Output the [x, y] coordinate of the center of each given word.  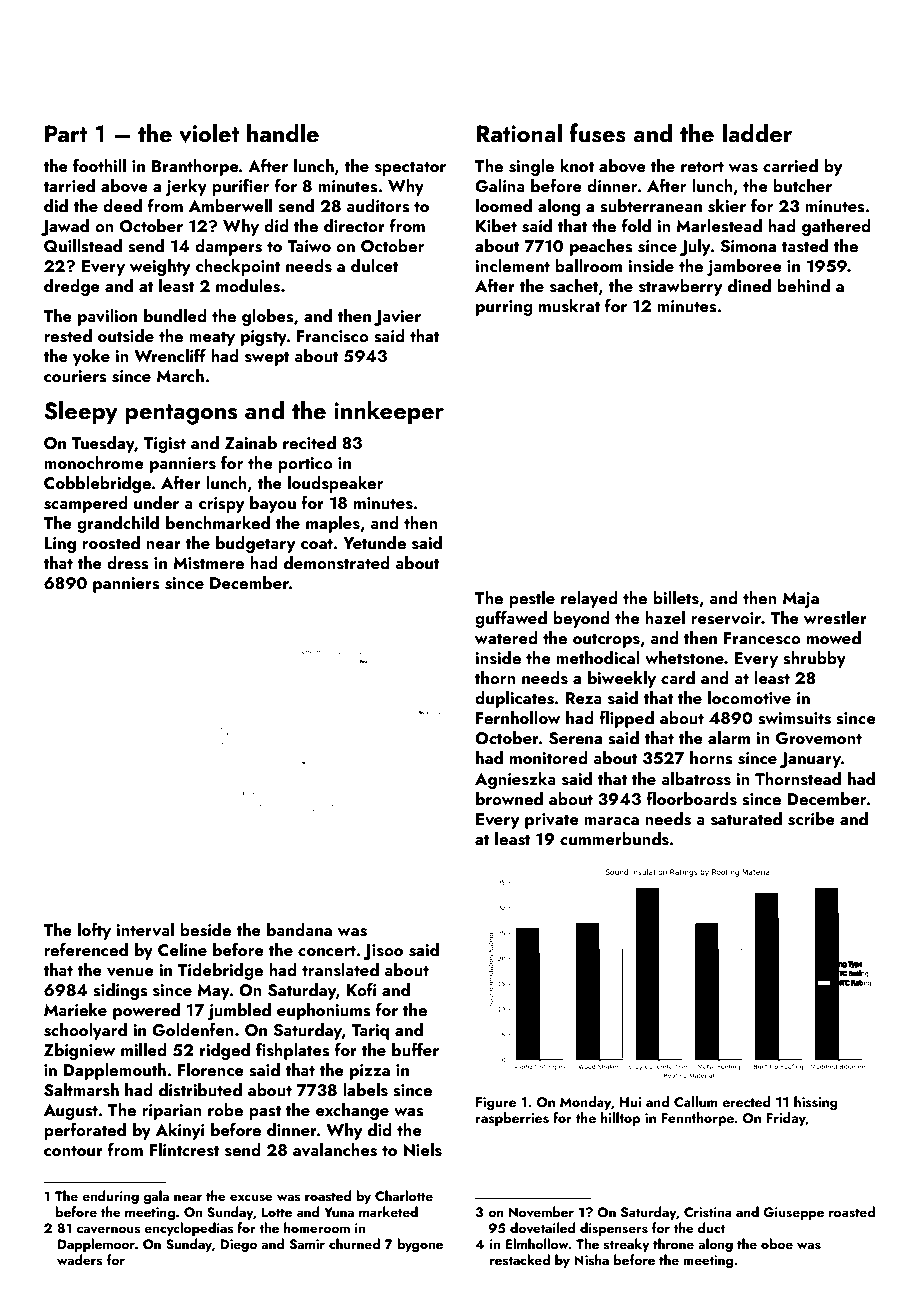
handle [283, 132]
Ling [60, 545]
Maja [801, 600]
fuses [598, 133]
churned [354, 1243]
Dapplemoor [96, 1245]
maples [333, 524]
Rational [519, 132]
